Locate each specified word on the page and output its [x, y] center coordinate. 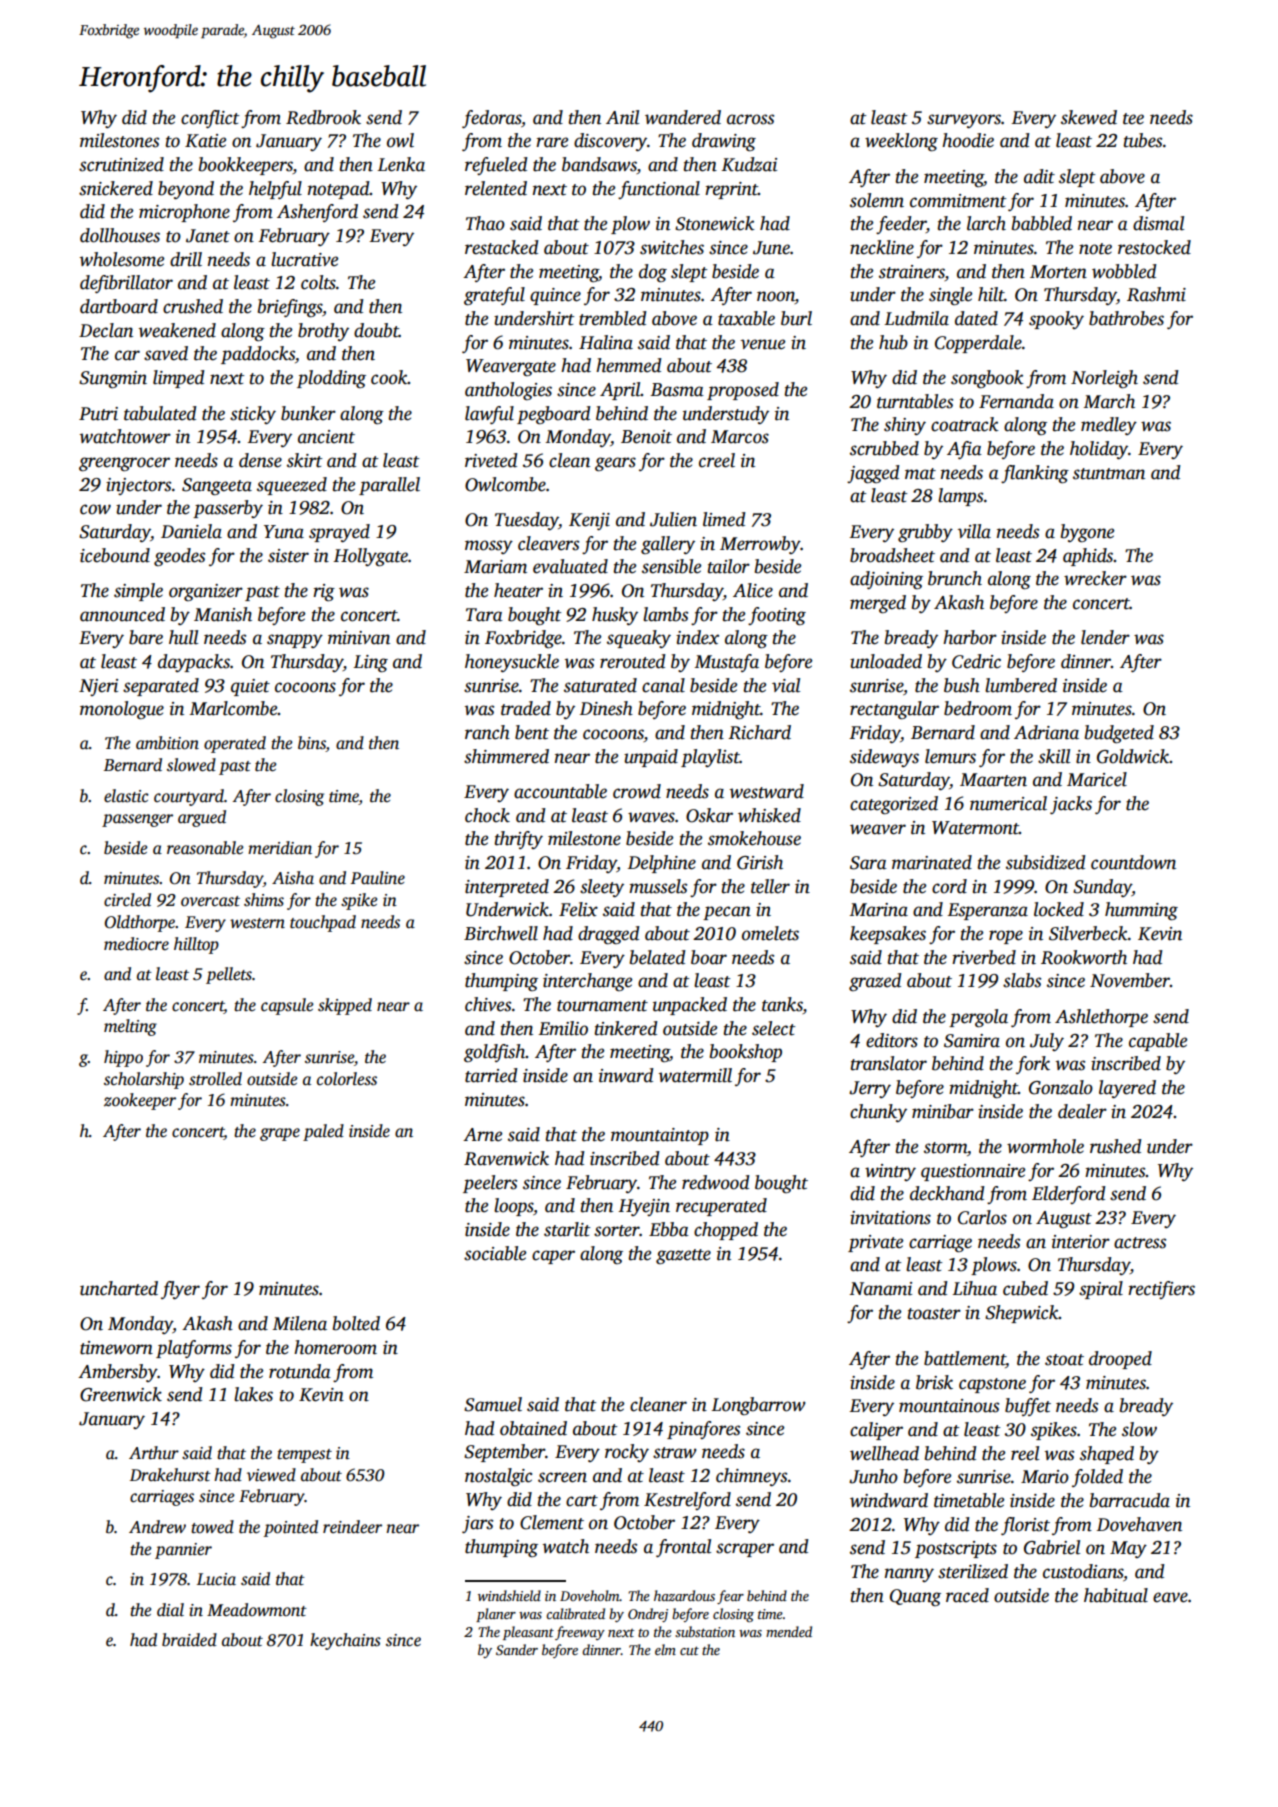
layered [1127, 1089]
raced [967, 1595]
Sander [517, 1649]
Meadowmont [257, 1610]
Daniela [191, 531]
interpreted [507, 888]
